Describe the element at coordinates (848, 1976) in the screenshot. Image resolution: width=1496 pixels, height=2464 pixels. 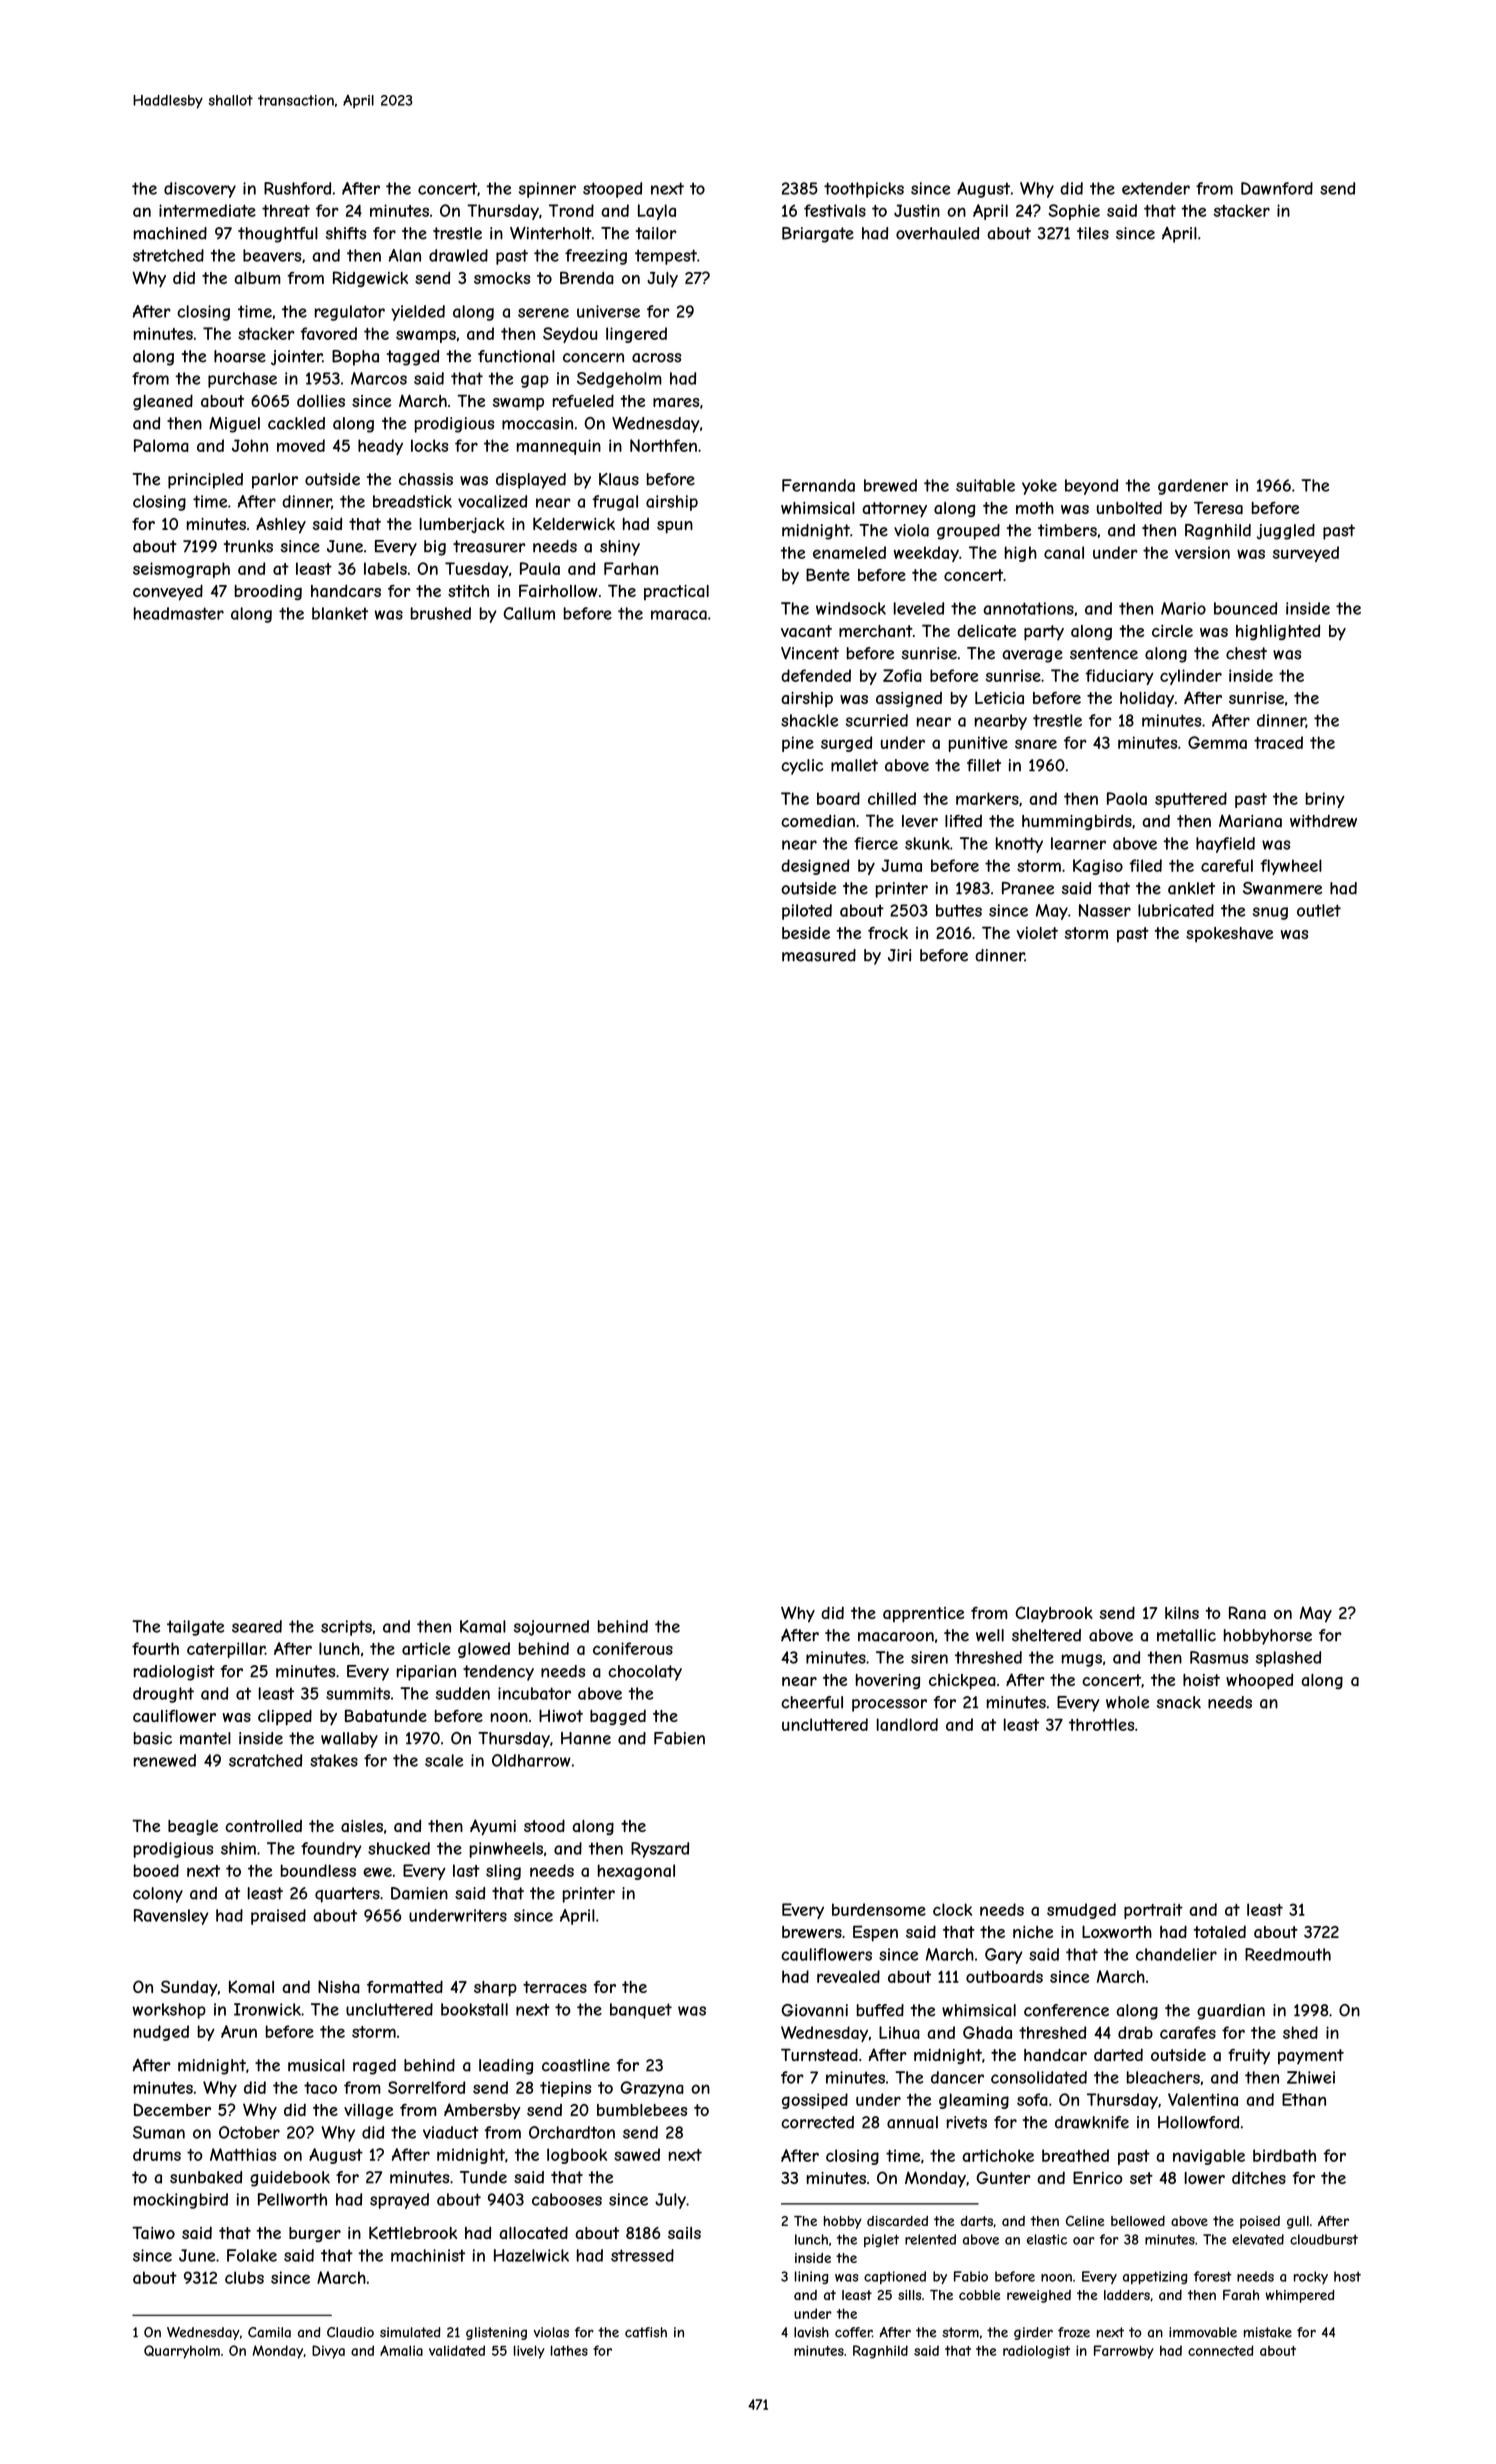
I see `revealed` at that location.
